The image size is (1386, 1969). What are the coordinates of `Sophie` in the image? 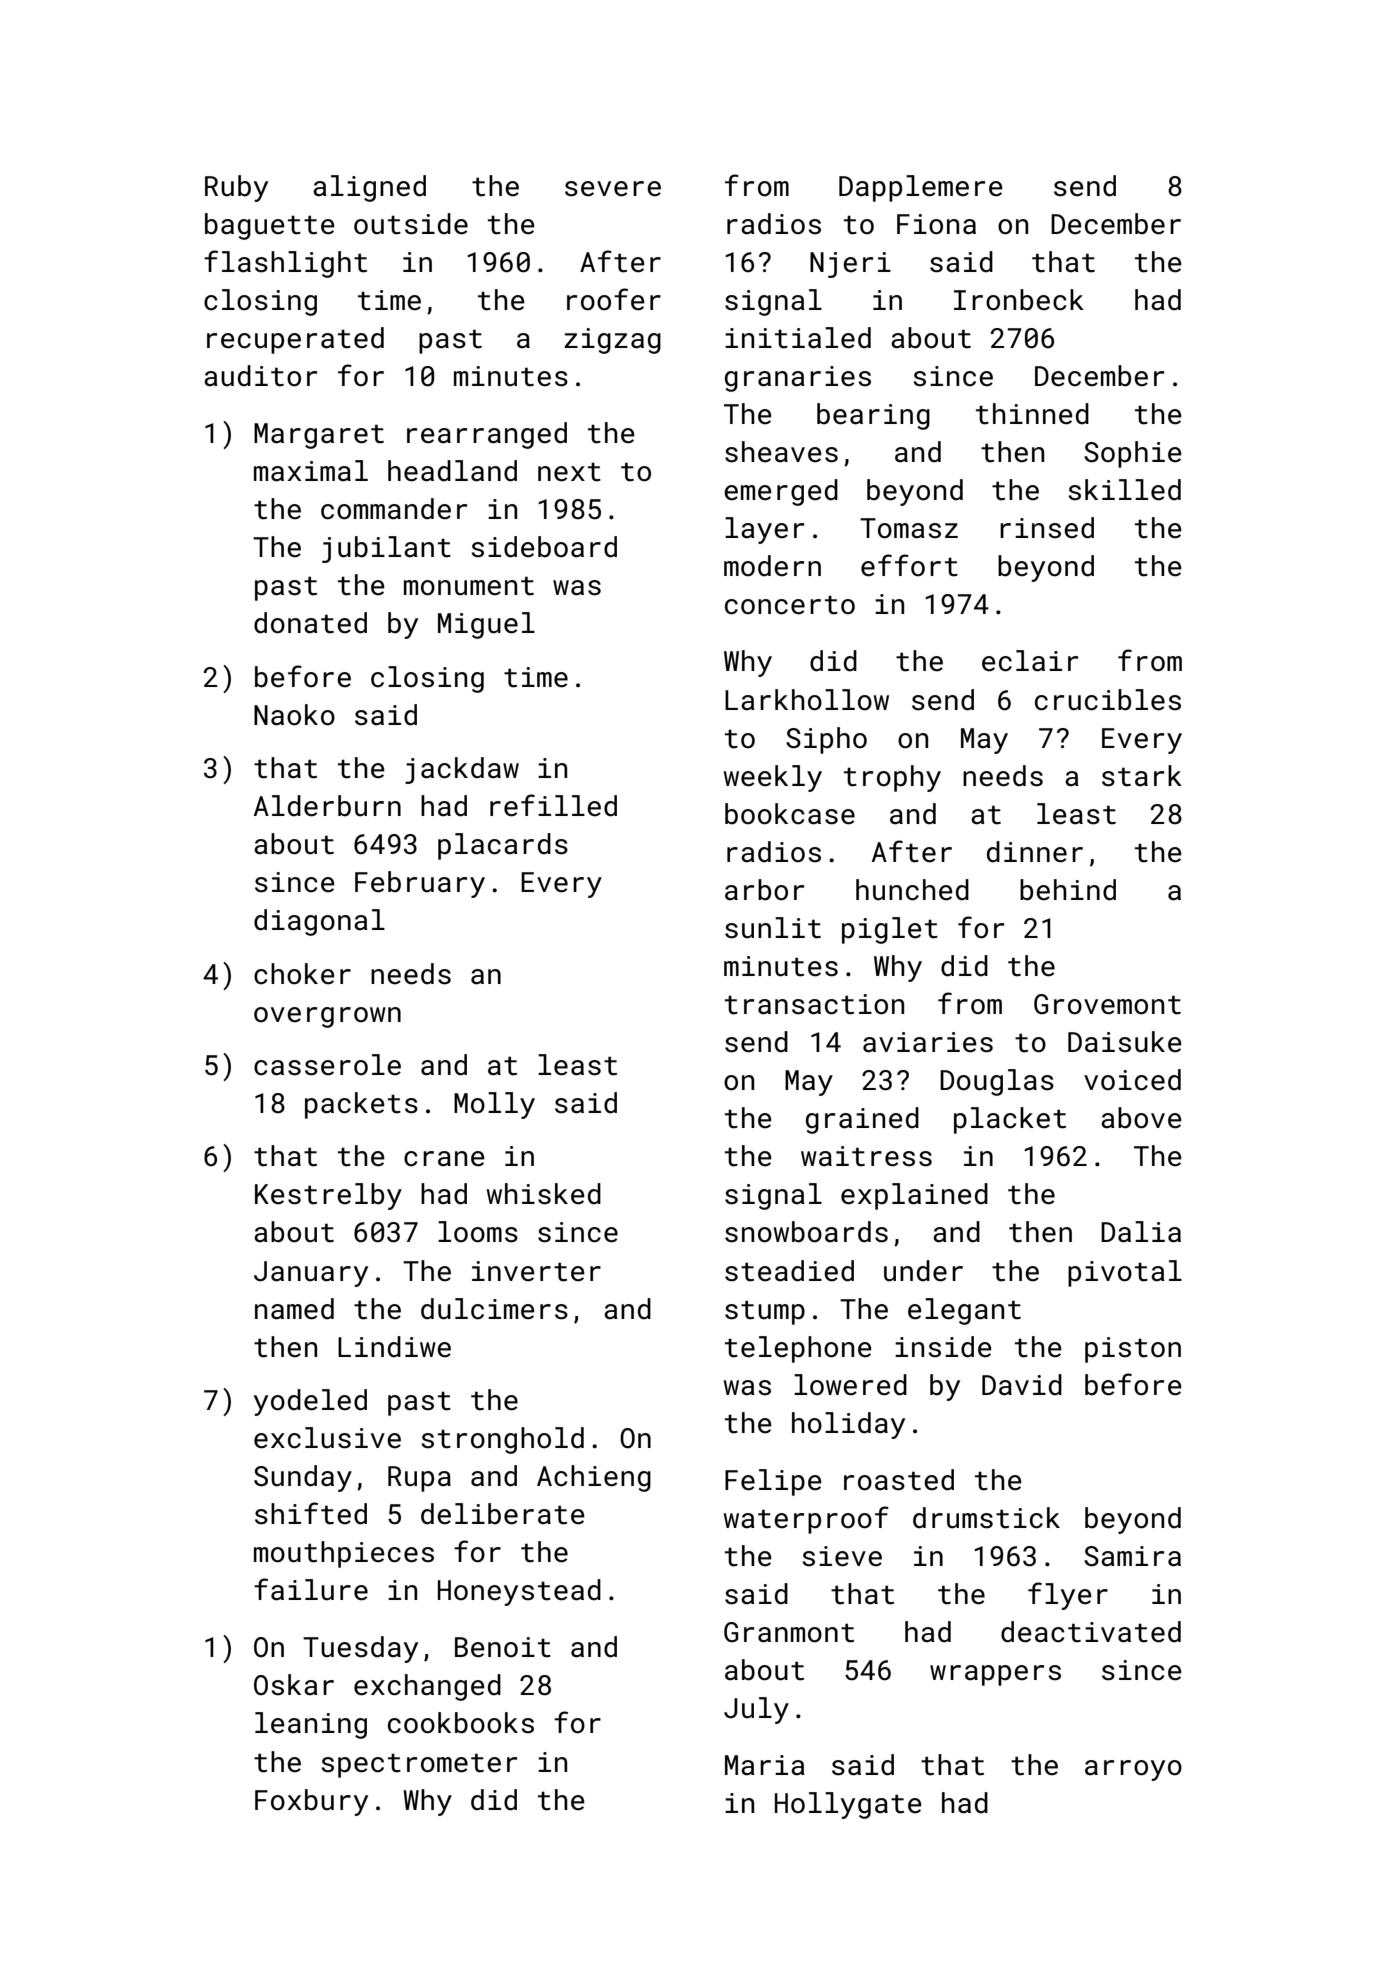 It's located at (1133, 454).
